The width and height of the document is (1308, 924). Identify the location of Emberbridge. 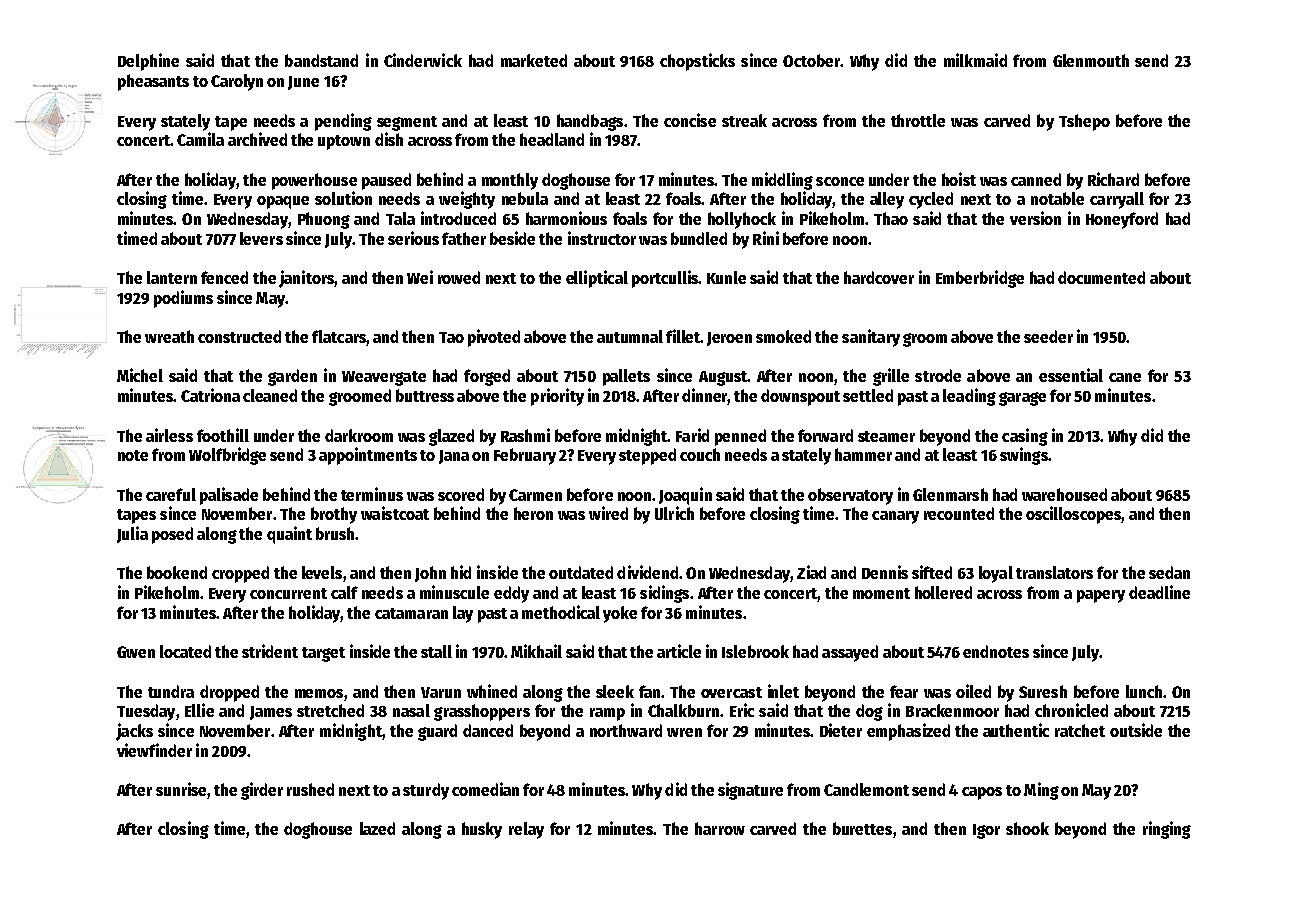
(980, 279).
